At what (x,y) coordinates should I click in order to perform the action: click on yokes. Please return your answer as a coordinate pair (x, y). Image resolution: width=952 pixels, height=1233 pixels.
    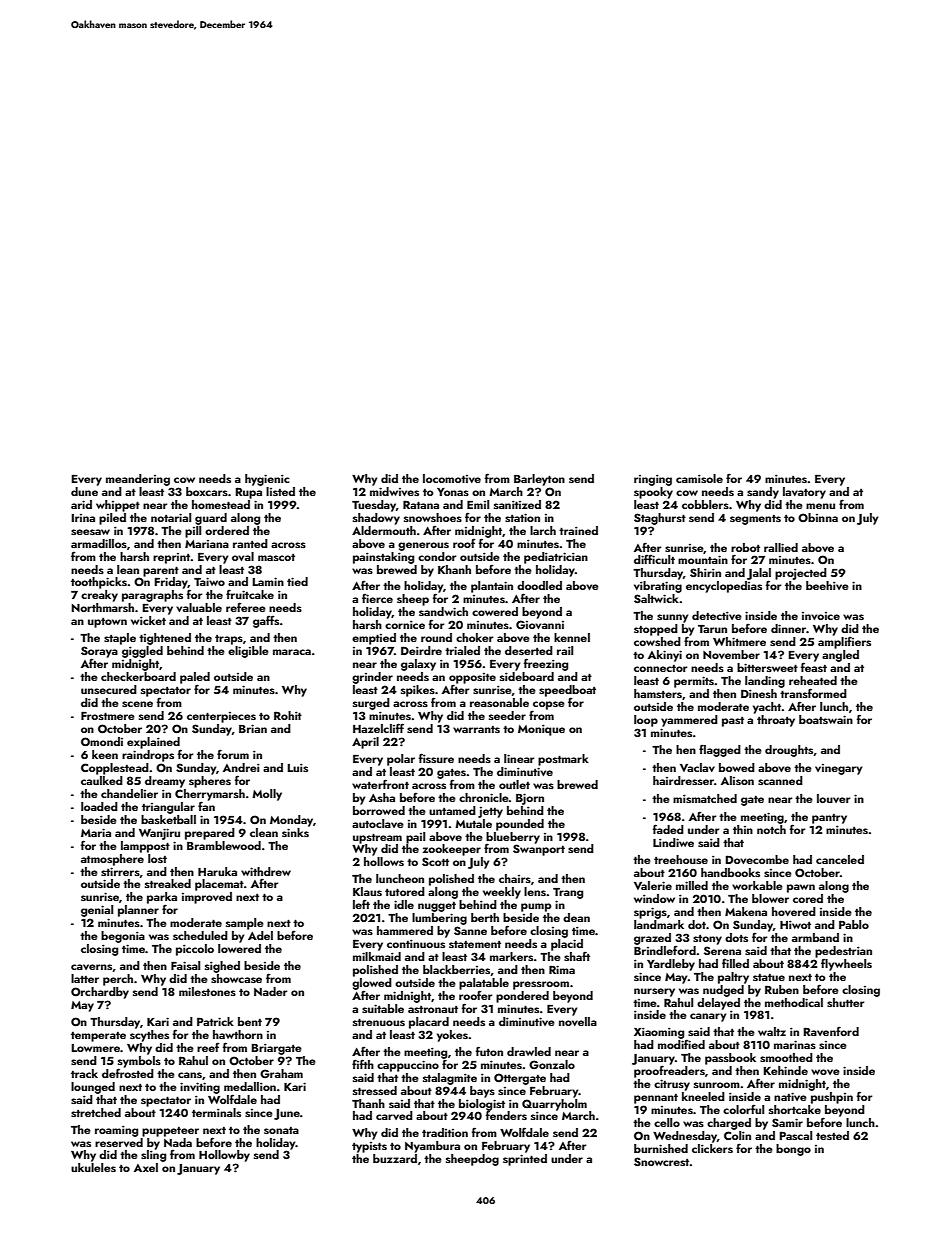
    Looking at the image, I should click on (452, 1036).
